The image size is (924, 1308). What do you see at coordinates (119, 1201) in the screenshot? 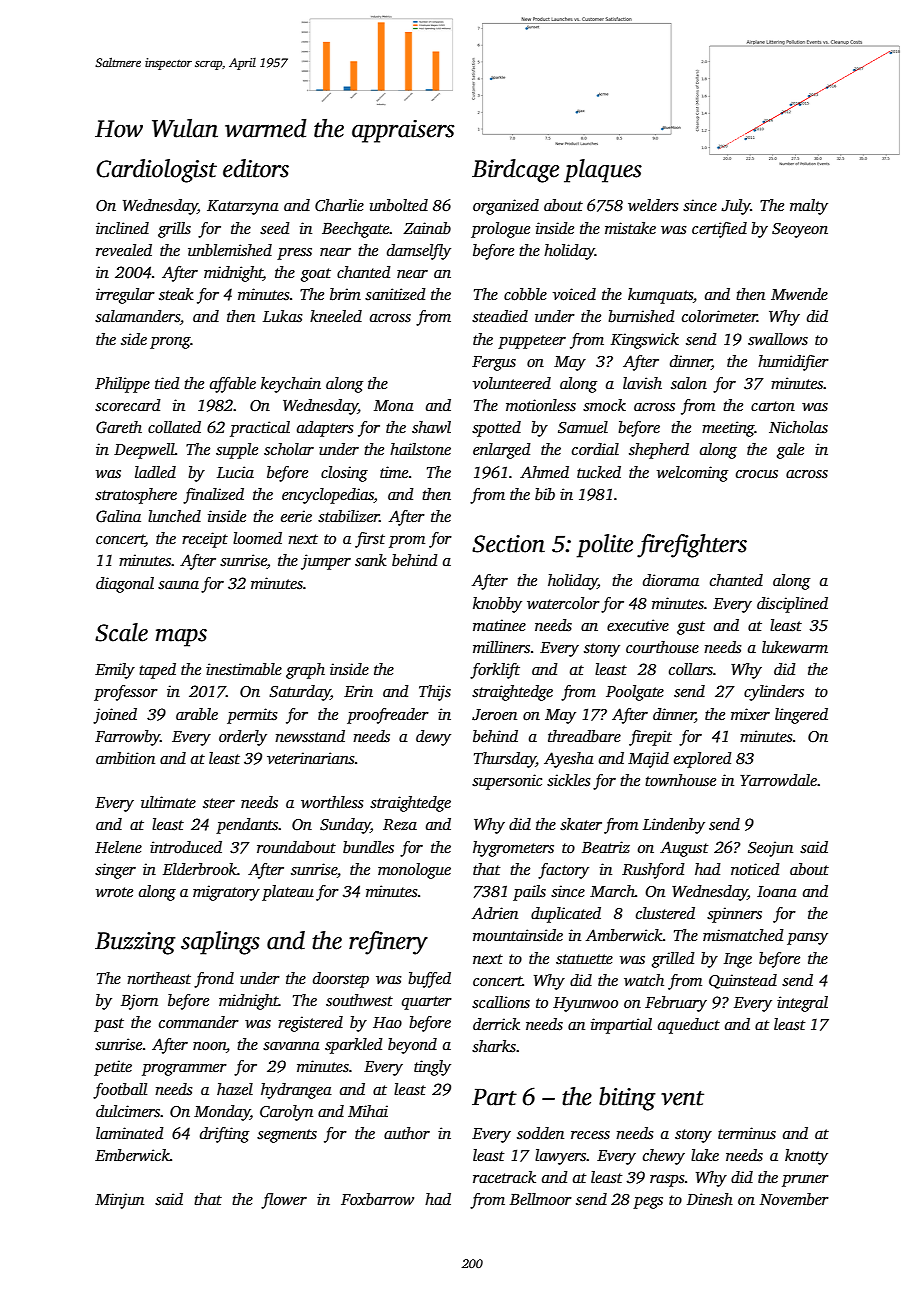
I see `Minjun` at bounding box center [119, 1201].
